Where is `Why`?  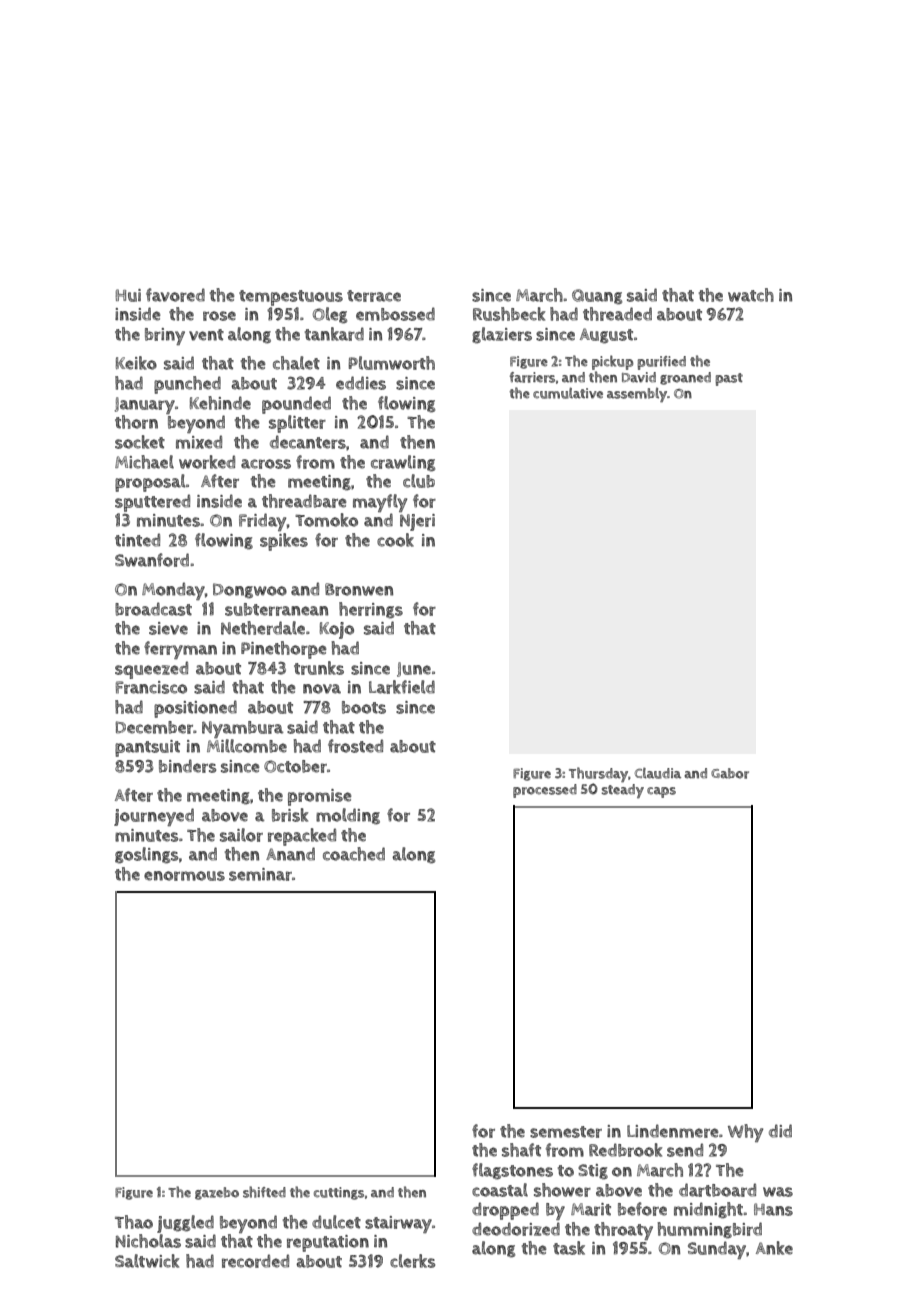
Why is located at coordinates (745, 1133).
